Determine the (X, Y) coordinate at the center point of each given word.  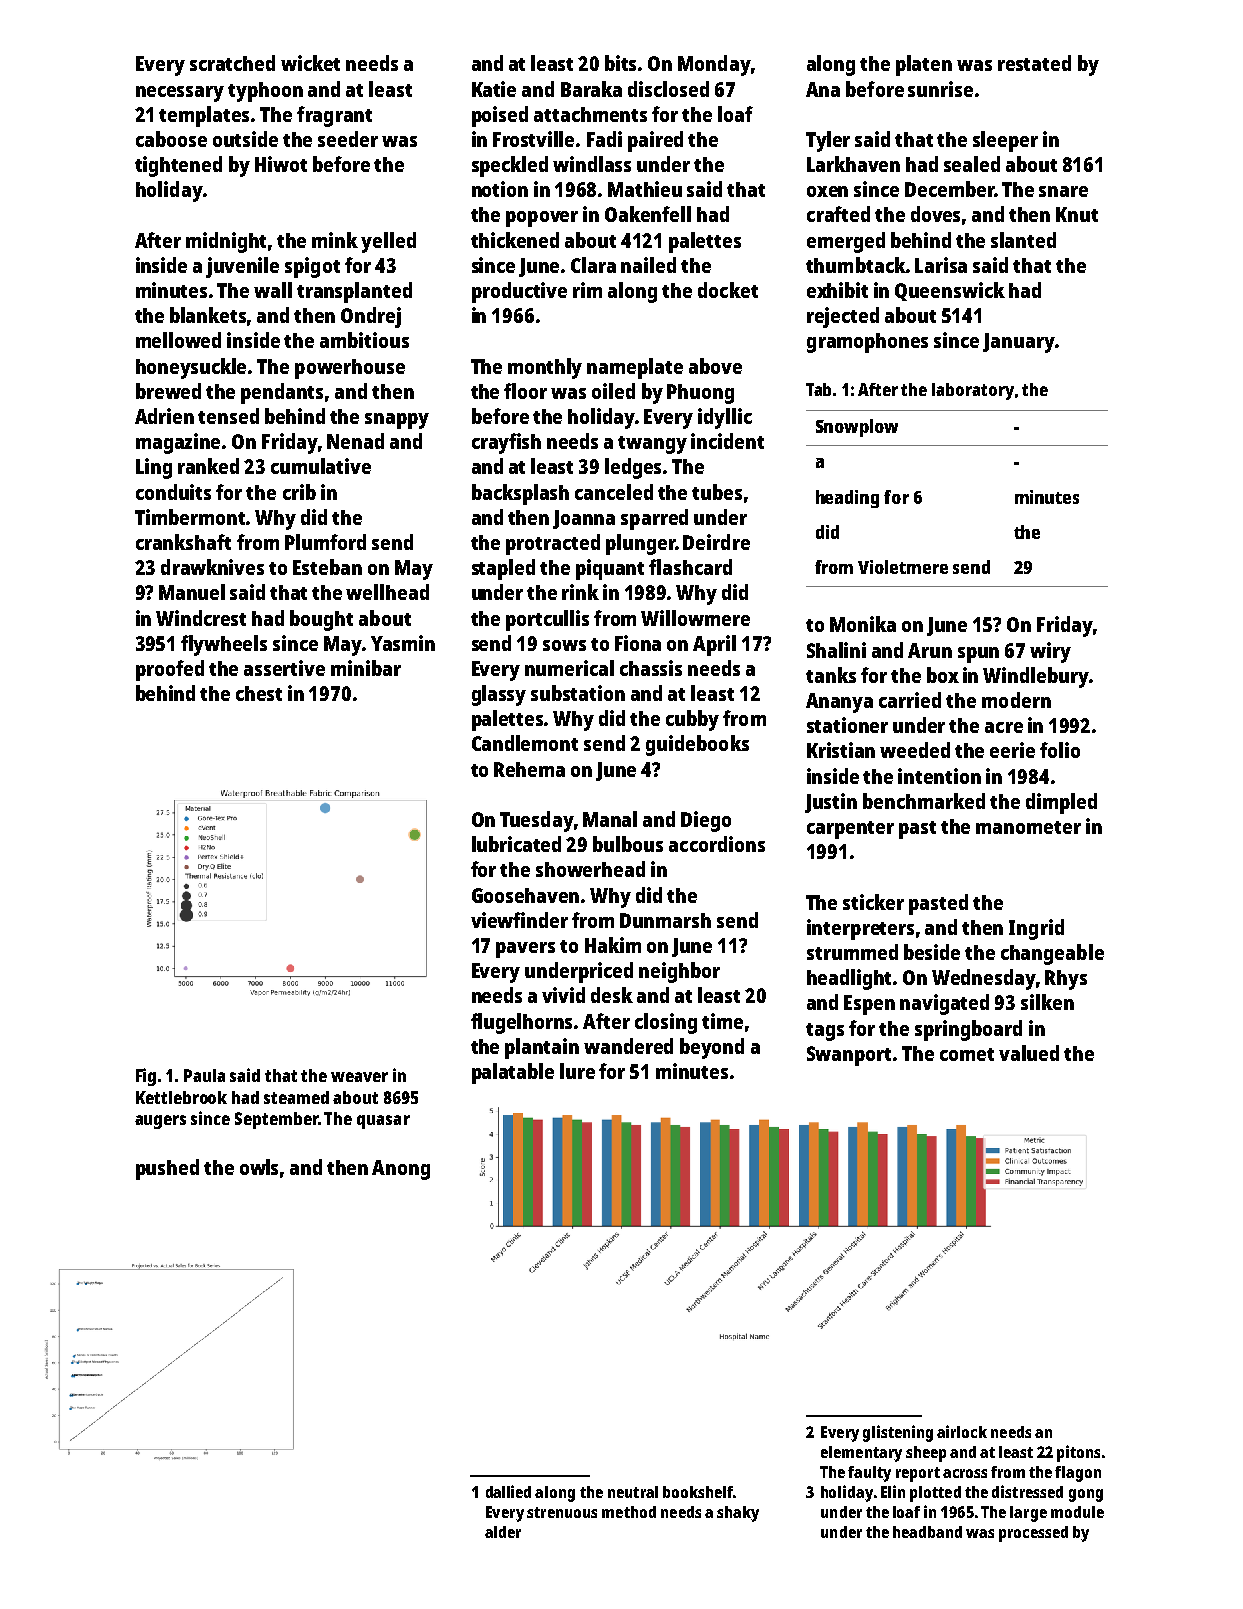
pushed (167, 1169)
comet (967, 1054)
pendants (282, 393)
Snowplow (857, 428)
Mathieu (645, 189)
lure (577, 1071)
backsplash (520, 494)
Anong (401, 1170)
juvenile (242, 267)
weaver (359, 1077)
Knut (1077, 214)
